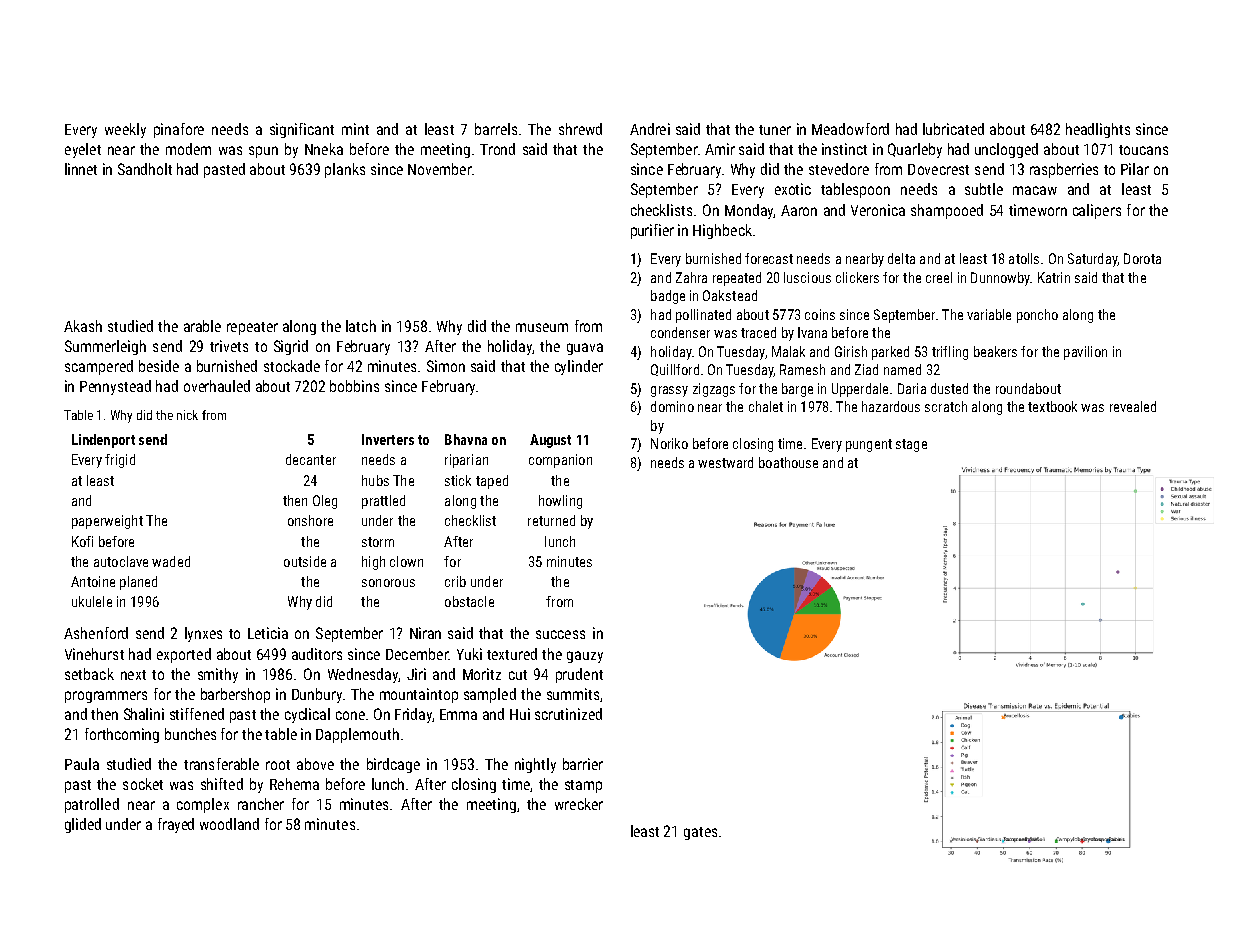 This screenshot has height=952, width=1233. What do you see at coordinates (793, 189) in the screenshot?
I see `exotic` at bounding box center [793, 189].
